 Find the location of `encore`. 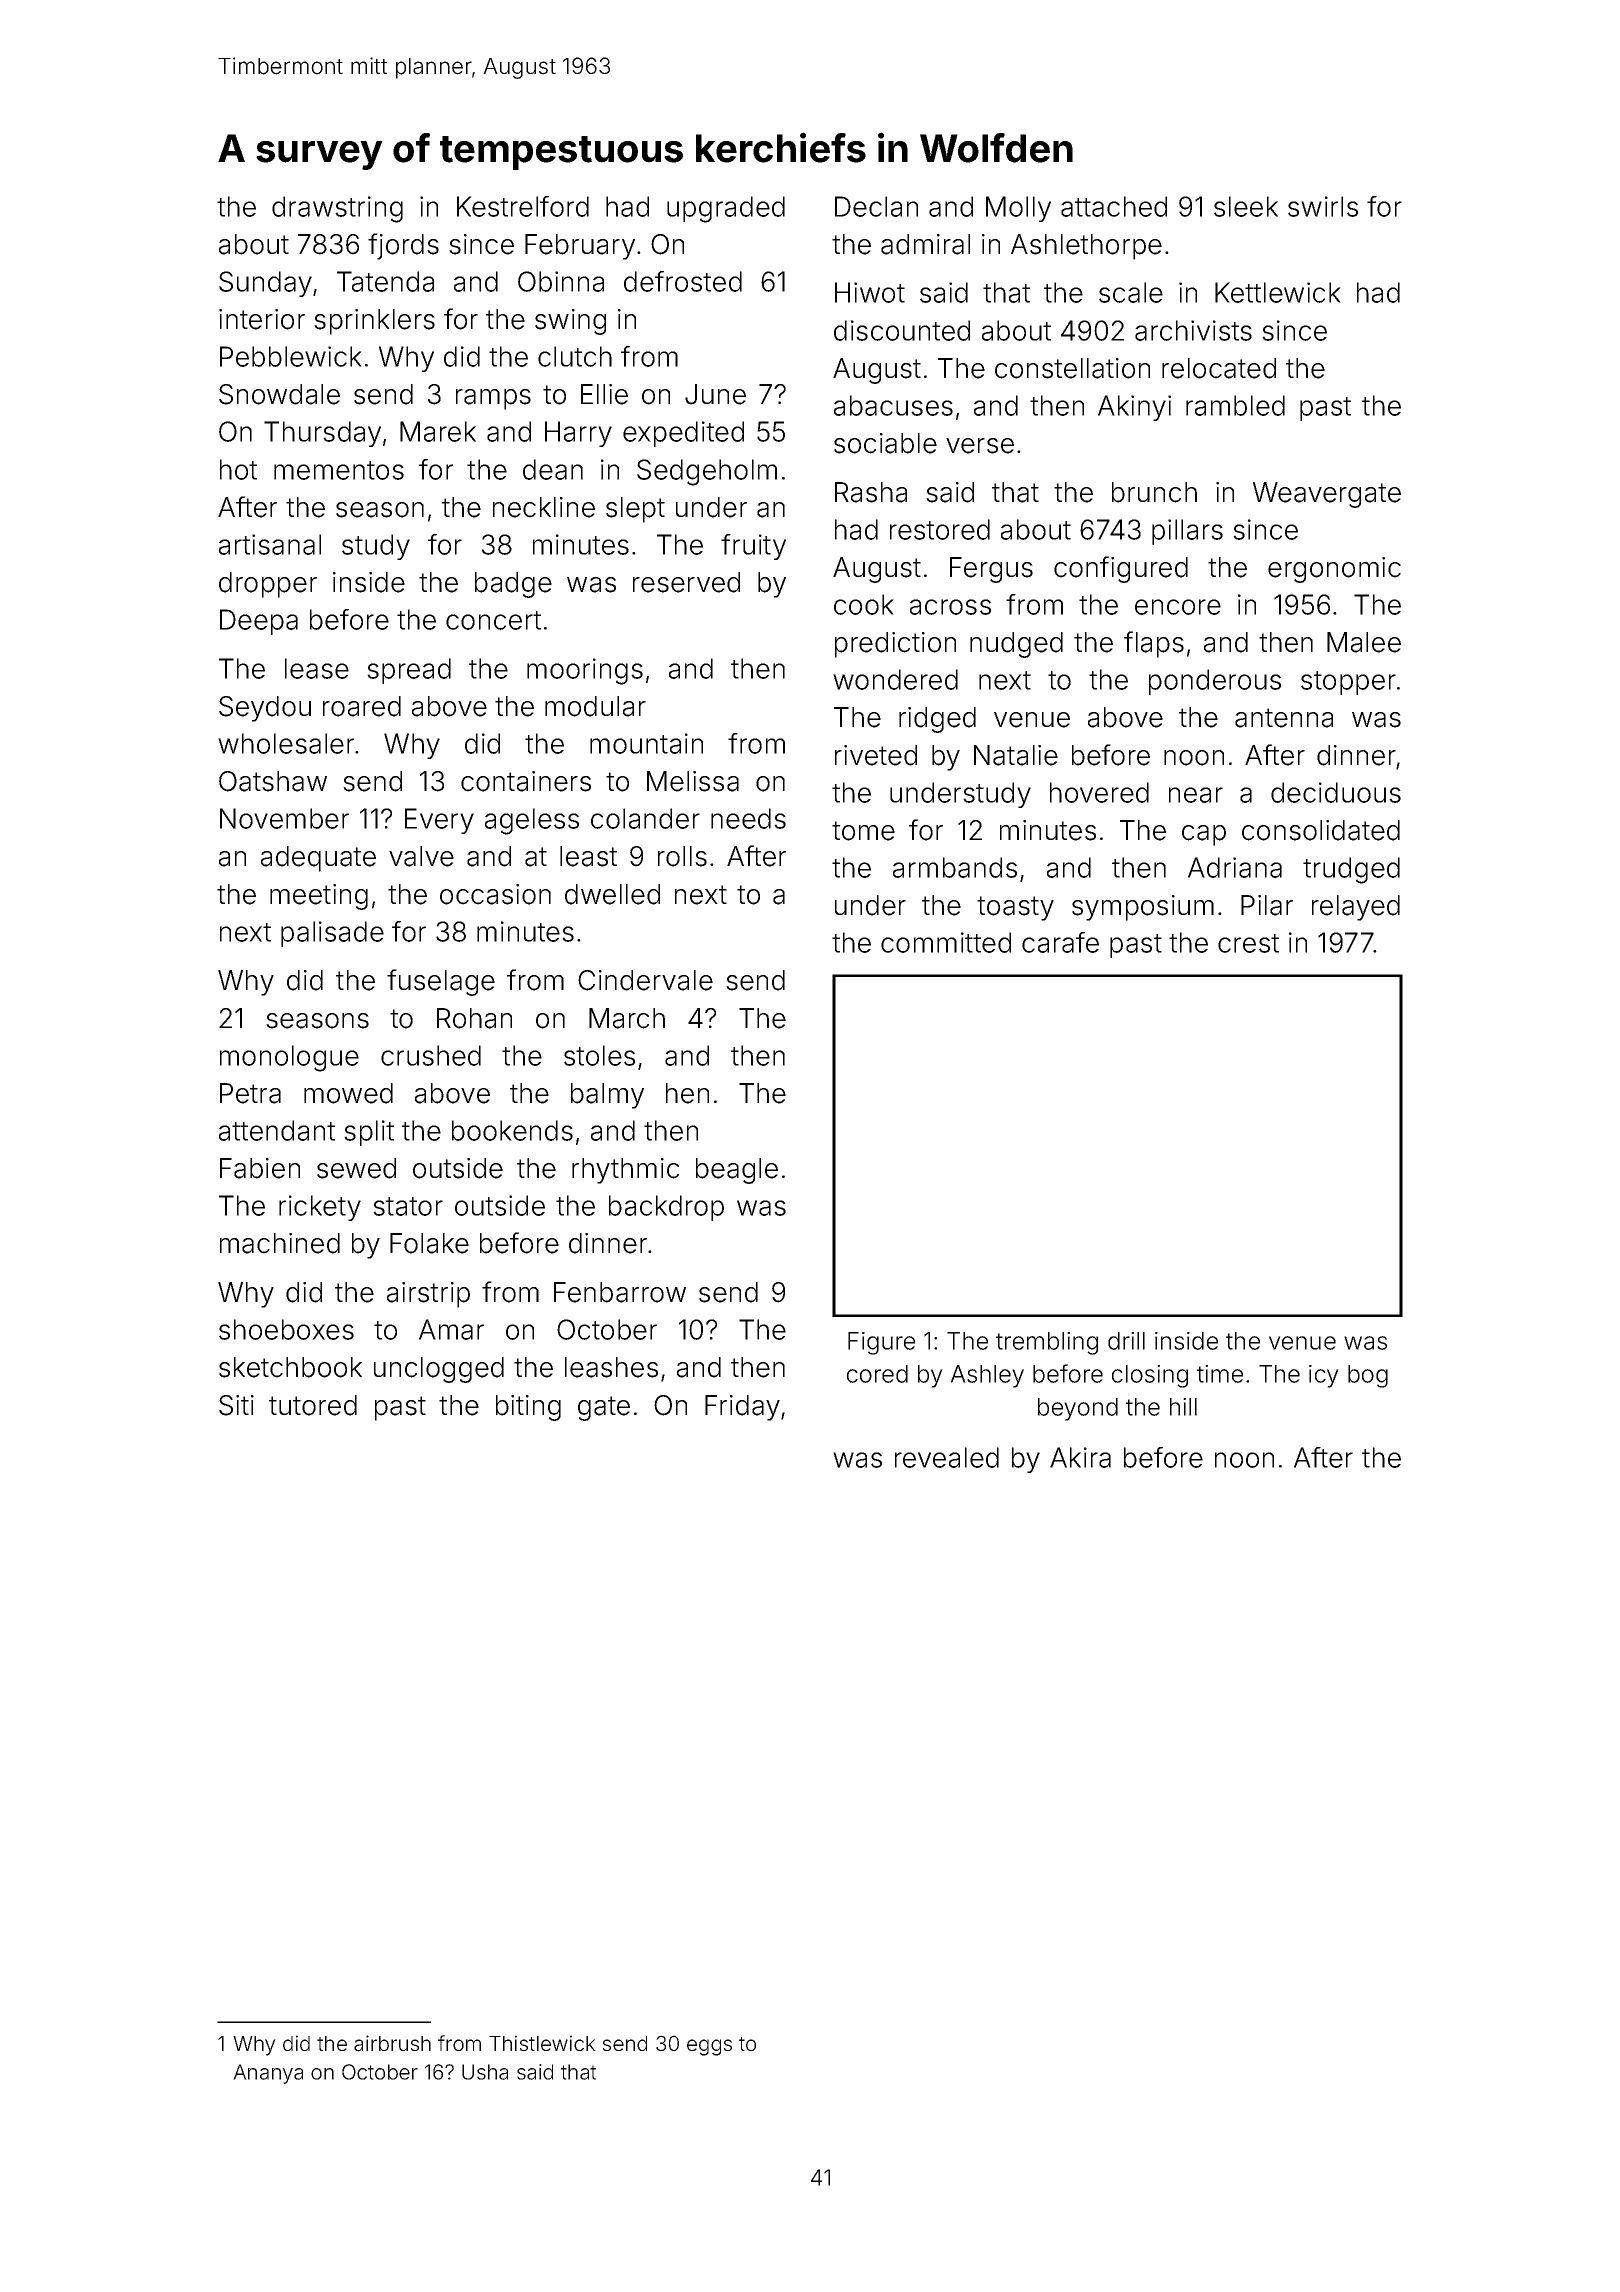

encore is located at coordinates (1178, 607).
